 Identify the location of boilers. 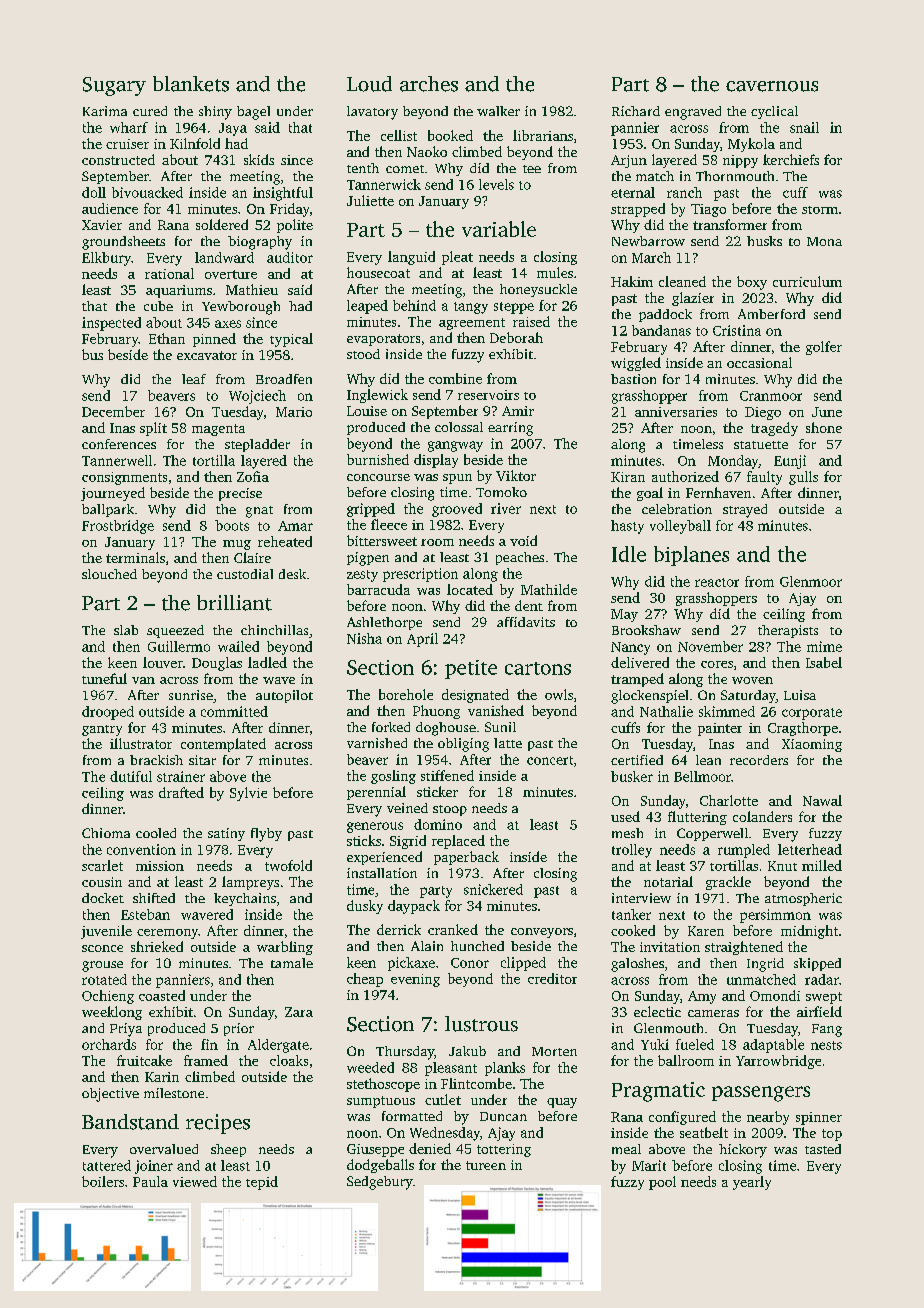
(103, 1181).
